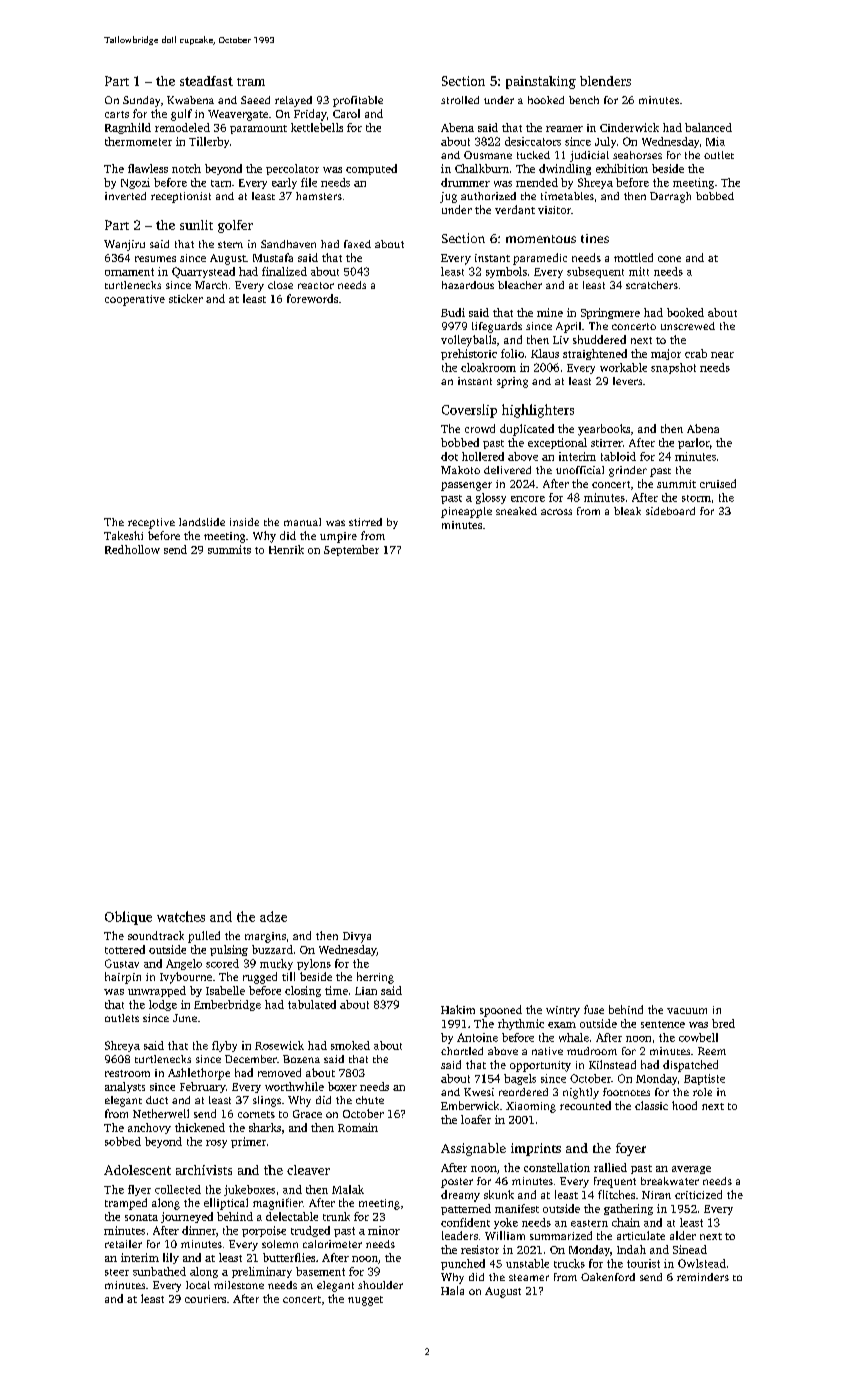 The width and height of the document is (849, 1400). I want to click on Redhollow, so click(132, 549).
